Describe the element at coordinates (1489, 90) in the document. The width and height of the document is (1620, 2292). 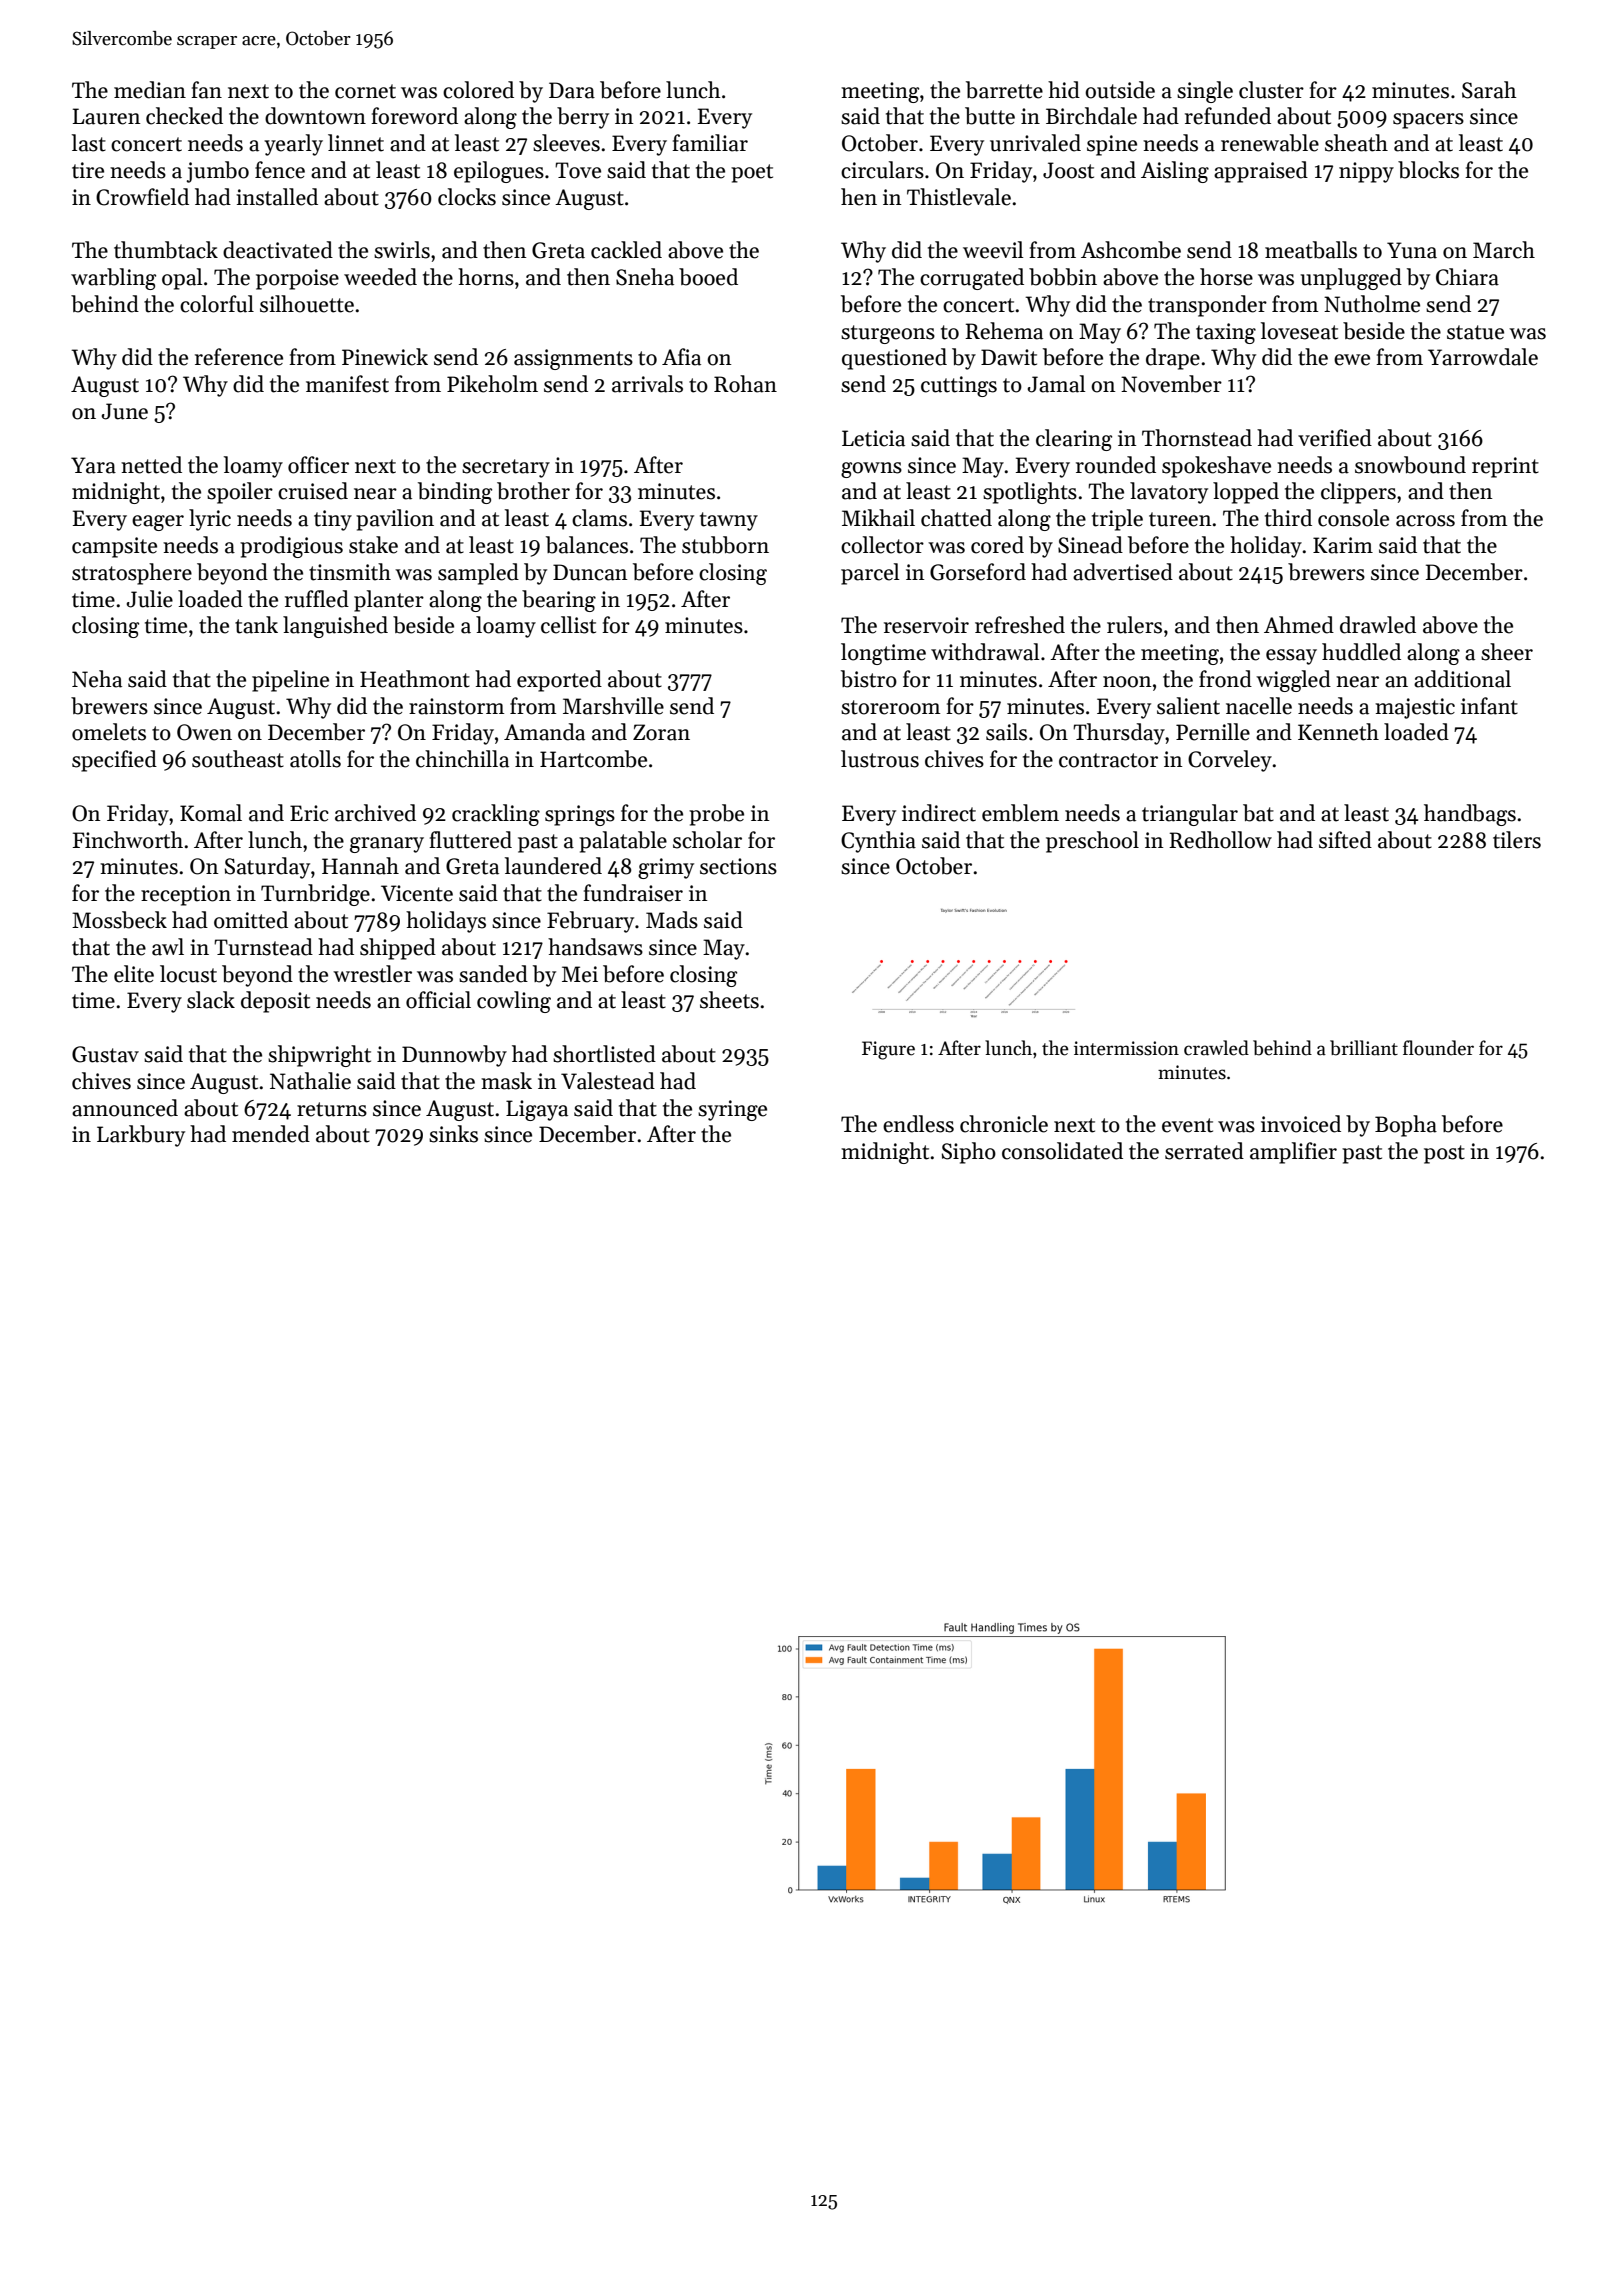
I see `Sarah` at that location.
